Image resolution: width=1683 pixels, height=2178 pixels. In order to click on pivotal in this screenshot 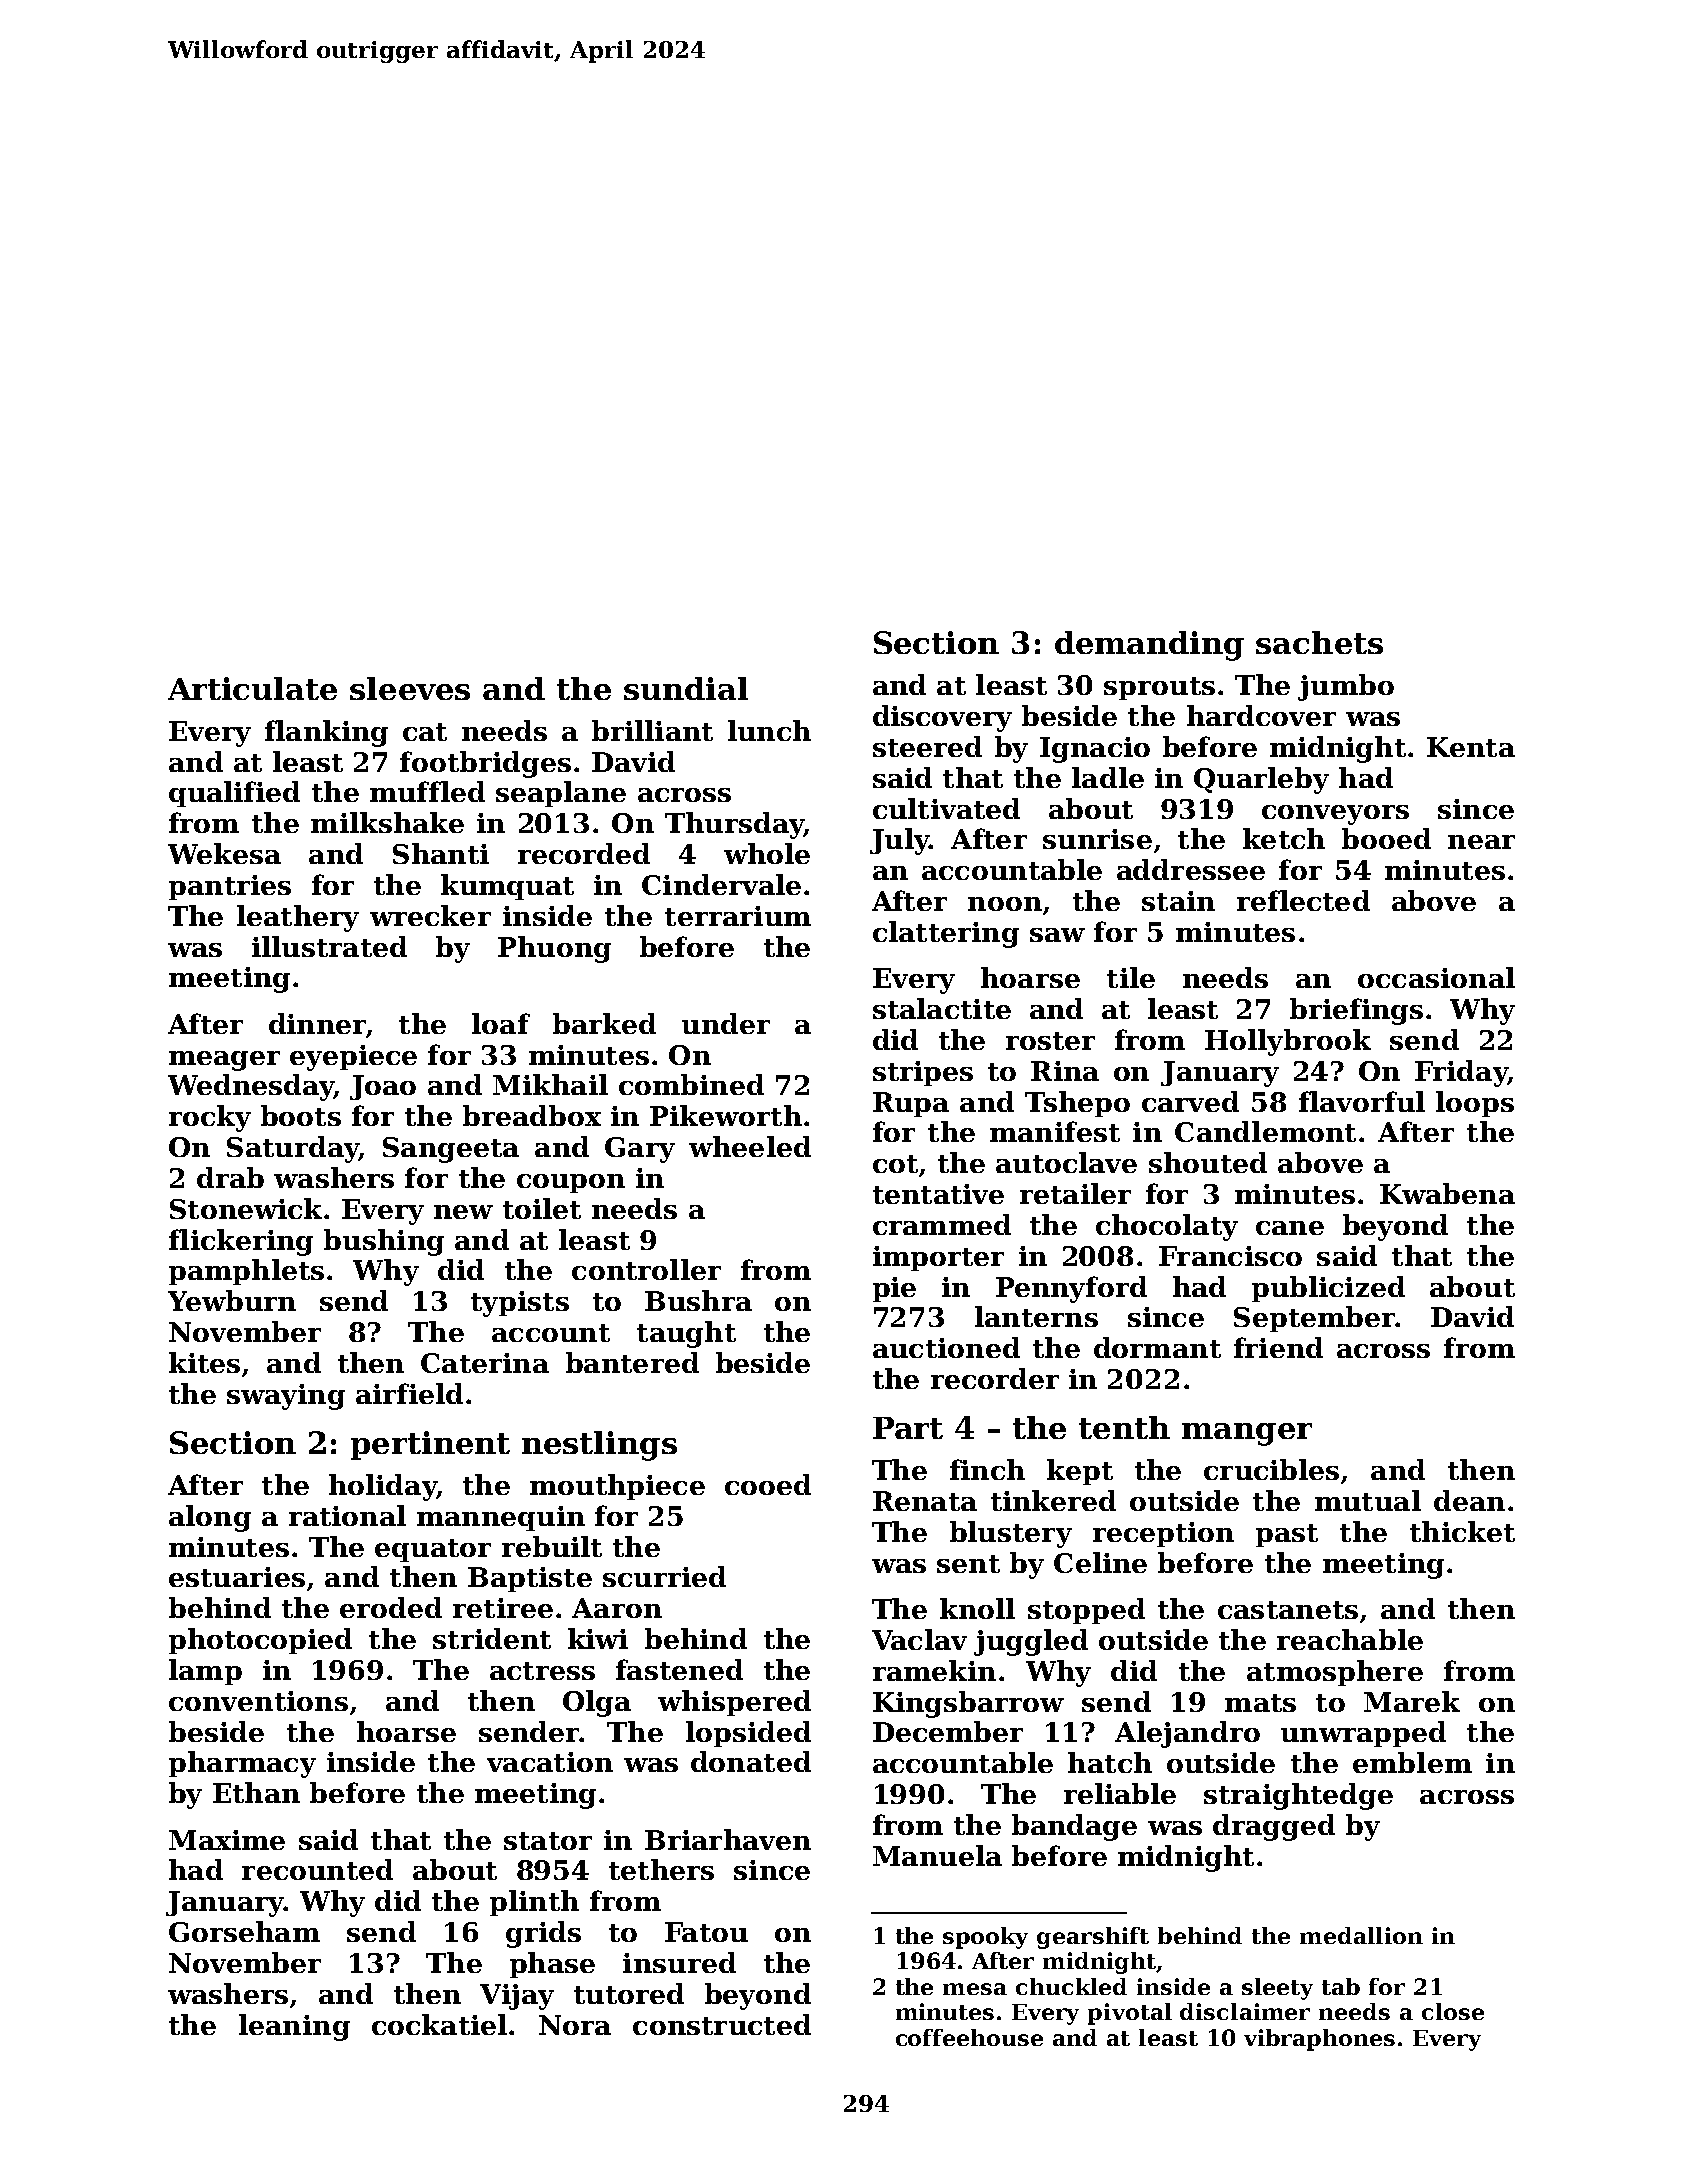, I will do `click(1130, 2014)`.
